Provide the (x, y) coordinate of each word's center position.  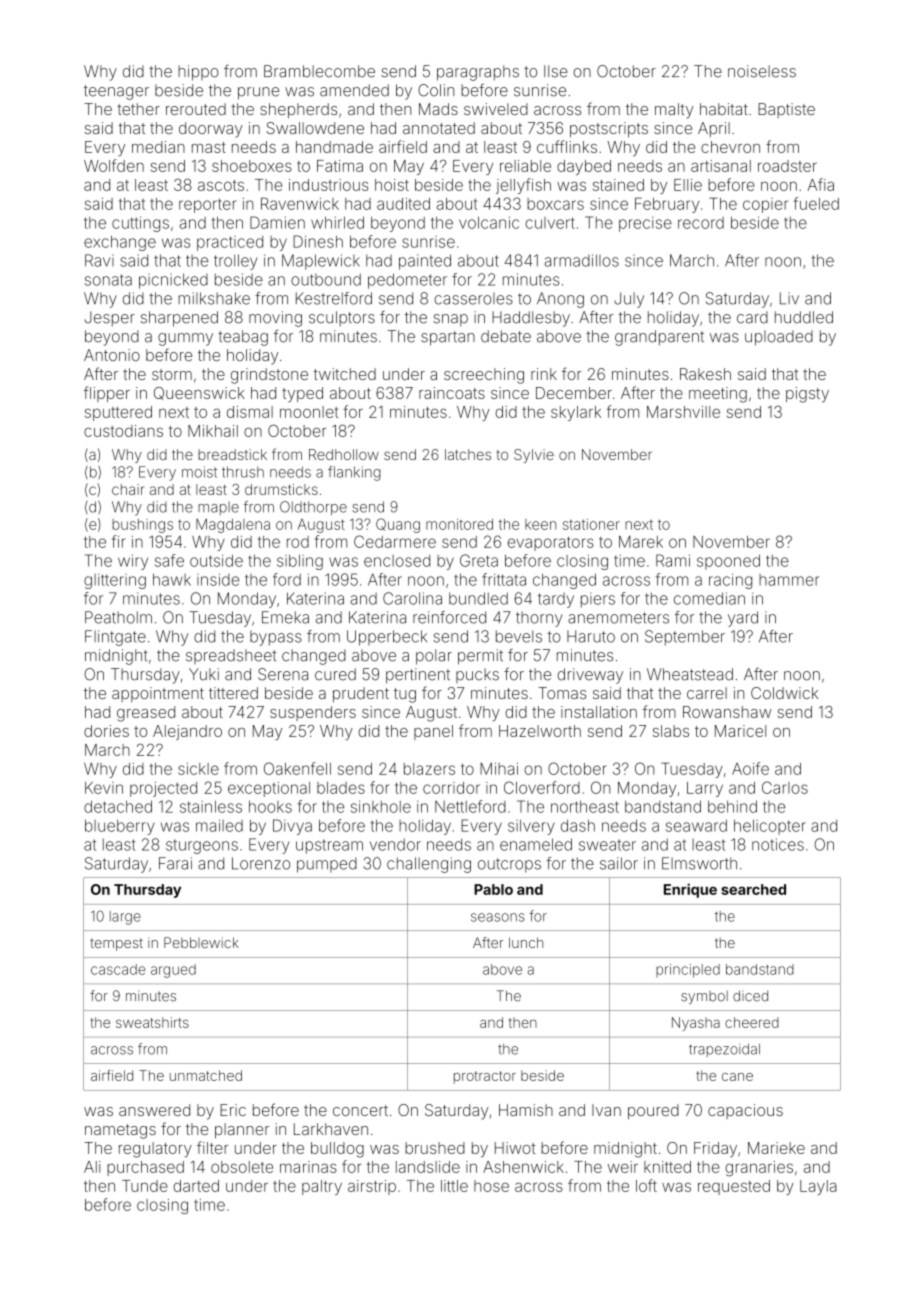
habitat (724, 109)
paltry (322, 1187)
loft (646, 1185)
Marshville (683, 412)
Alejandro (187, 732)
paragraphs (478, 73)
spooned (728, 562)
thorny (539, 619)
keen (540, 524)
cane (737, 1077)
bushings (142, 526)
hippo (198, 73)
